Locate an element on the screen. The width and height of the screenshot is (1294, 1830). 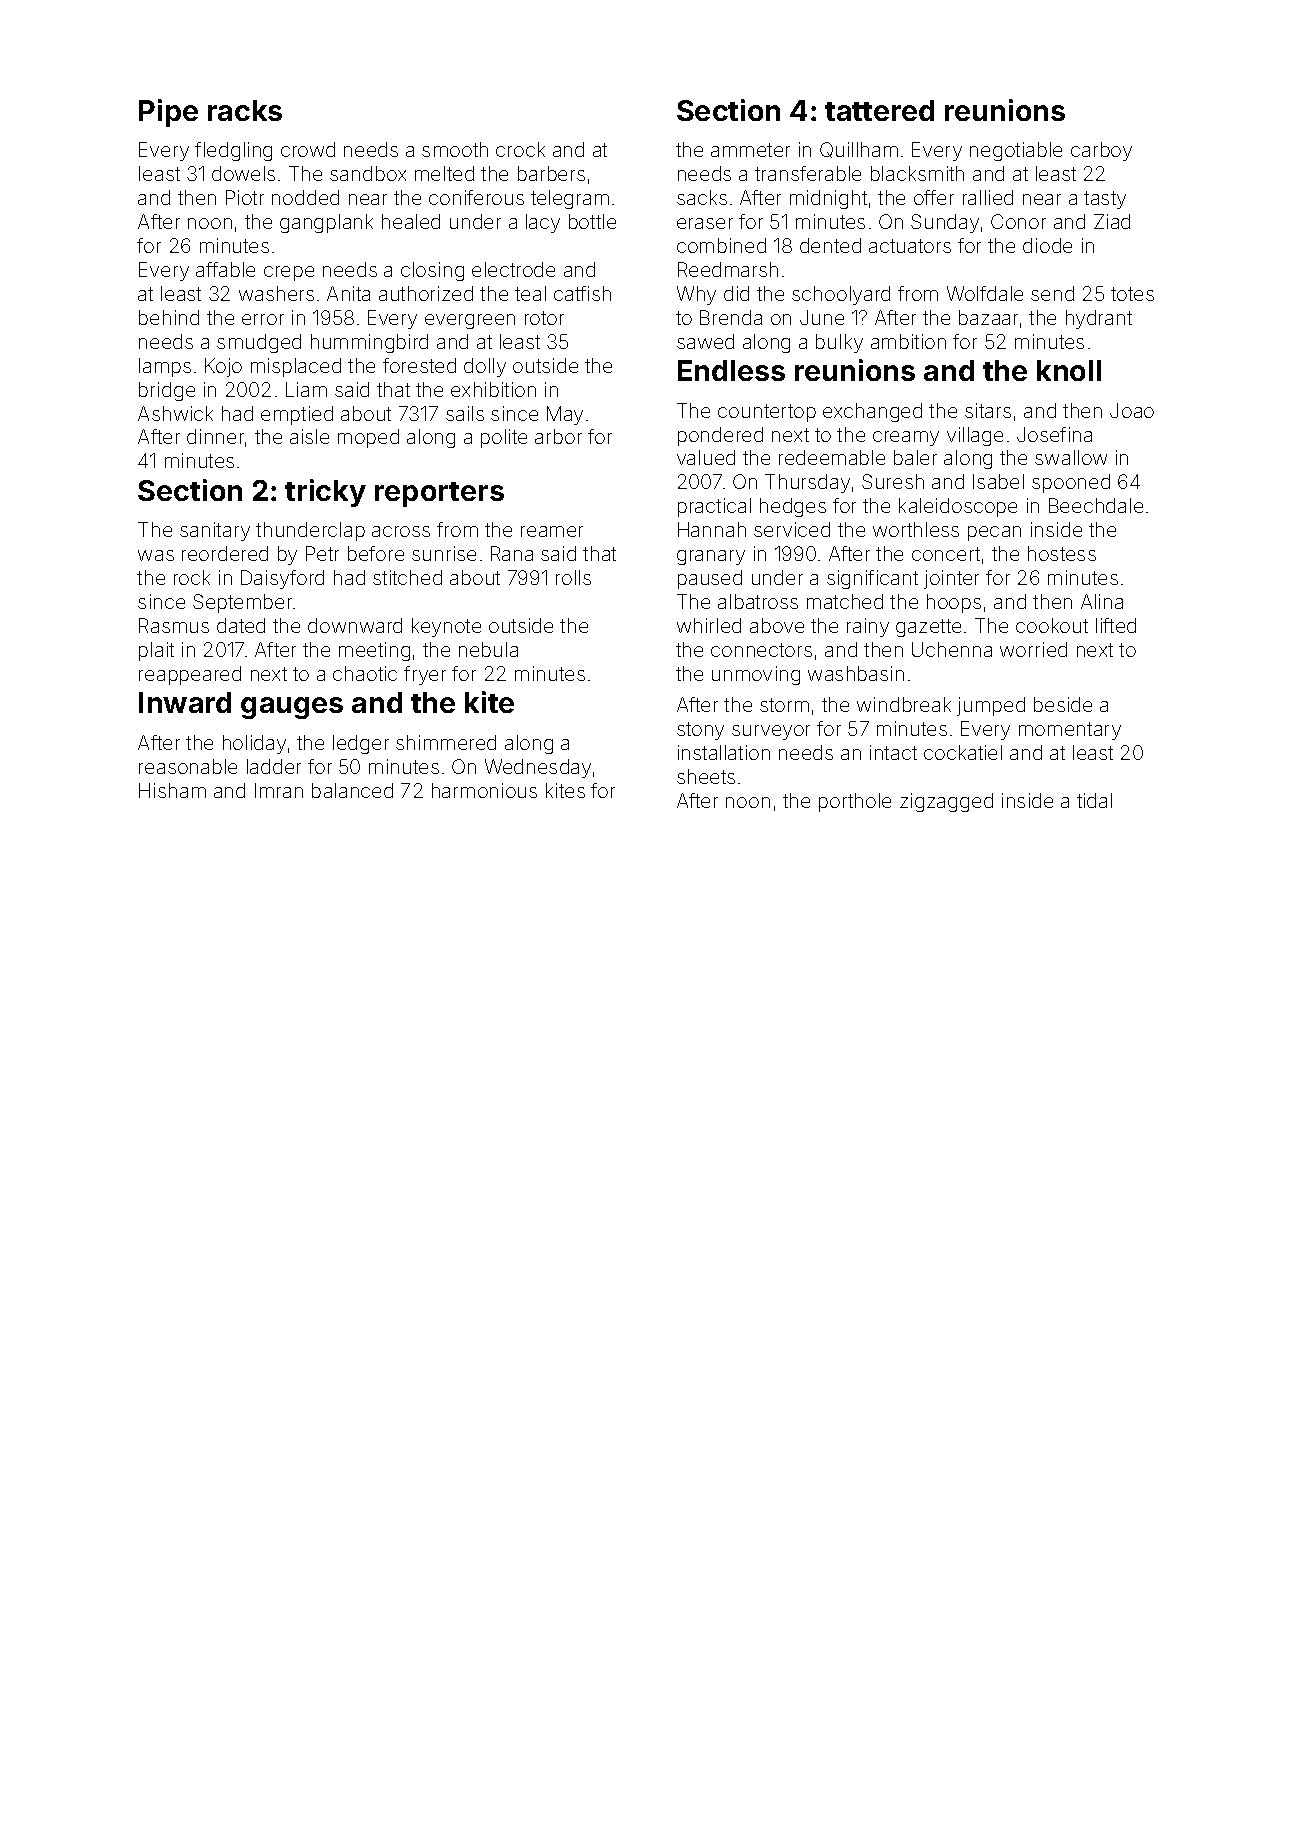
harmonious is located at coordinates (484, 790).
